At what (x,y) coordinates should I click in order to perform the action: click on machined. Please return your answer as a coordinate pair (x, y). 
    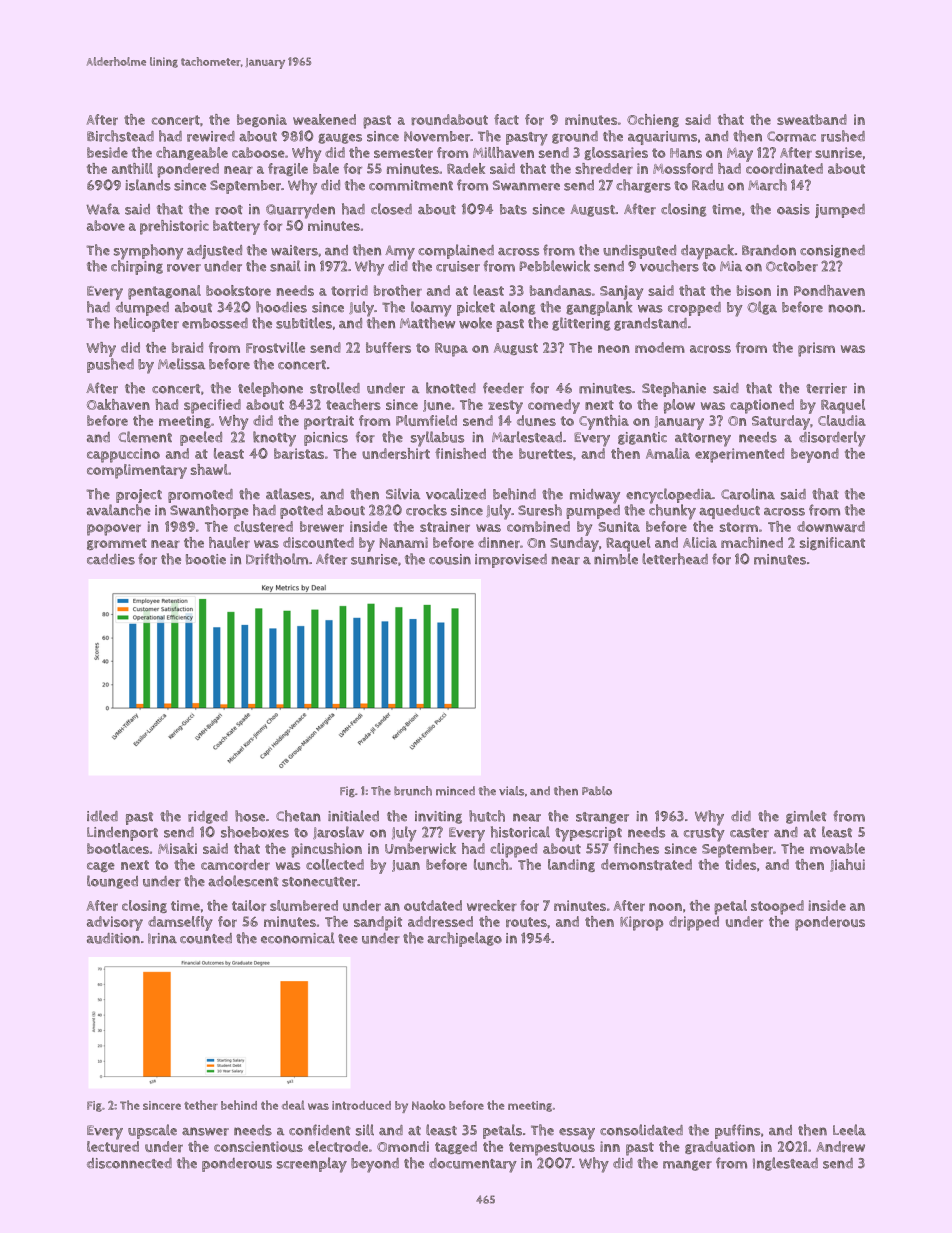
    Looking at the image, I should click on (752, 542).
